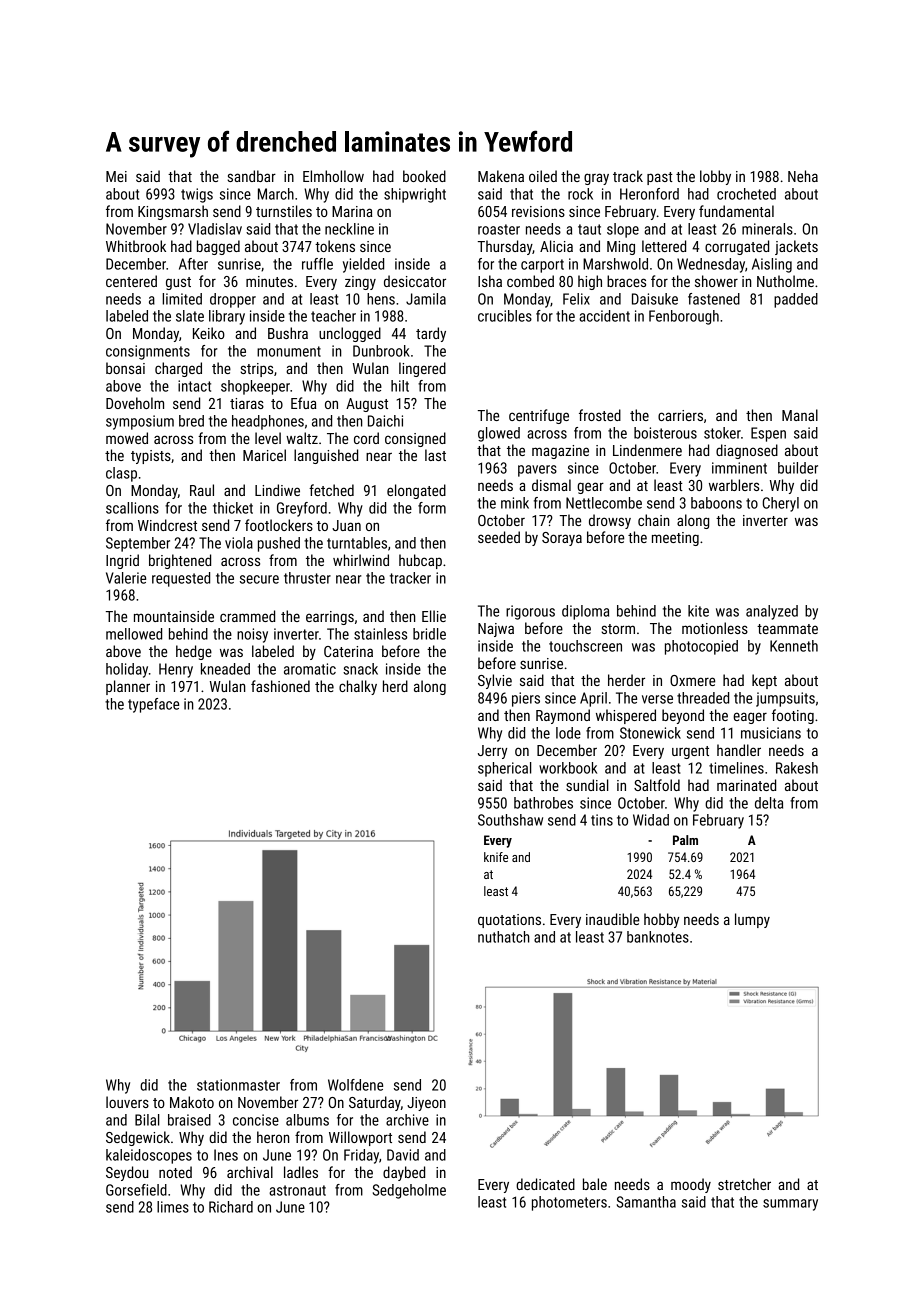 Image resolution: width=924 pixels, height=1314 pixels. Describe the element at coordinates (750, 718) in the screenshot. I see `eager` at that location.
